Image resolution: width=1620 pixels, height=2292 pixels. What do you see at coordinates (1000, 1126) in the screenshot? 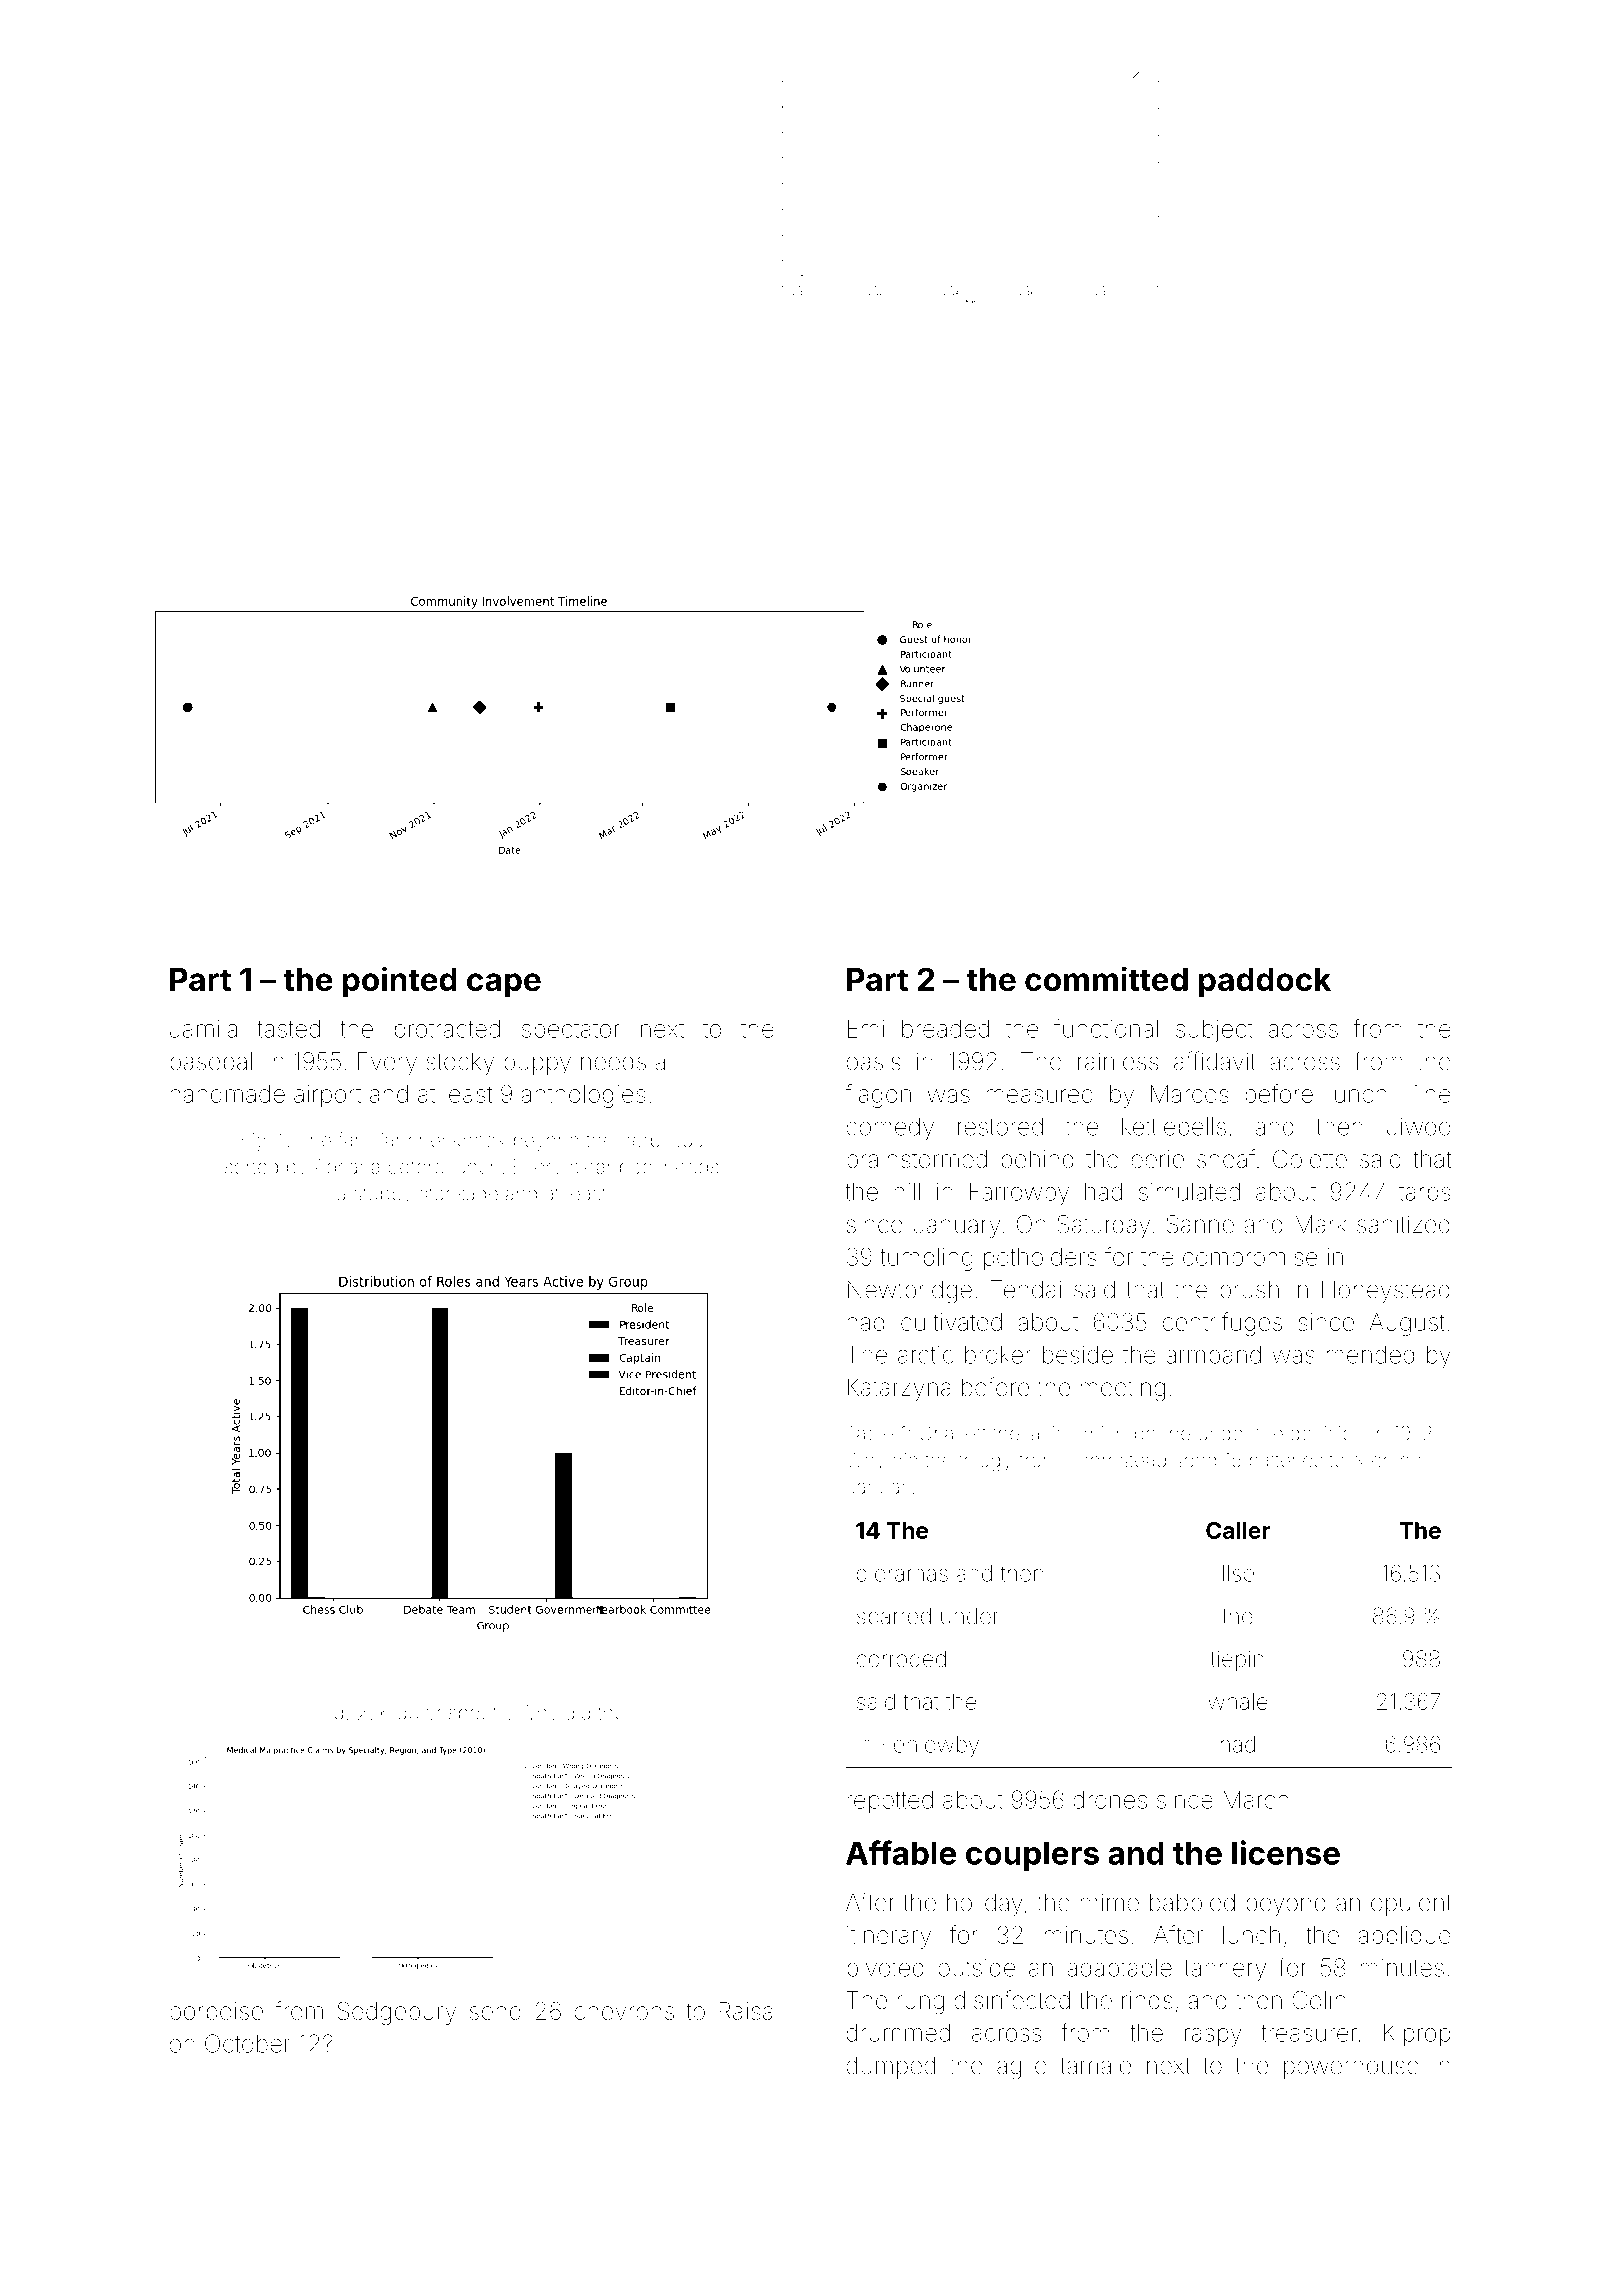
I see `restored` at bounding box center [1000, 1126].
